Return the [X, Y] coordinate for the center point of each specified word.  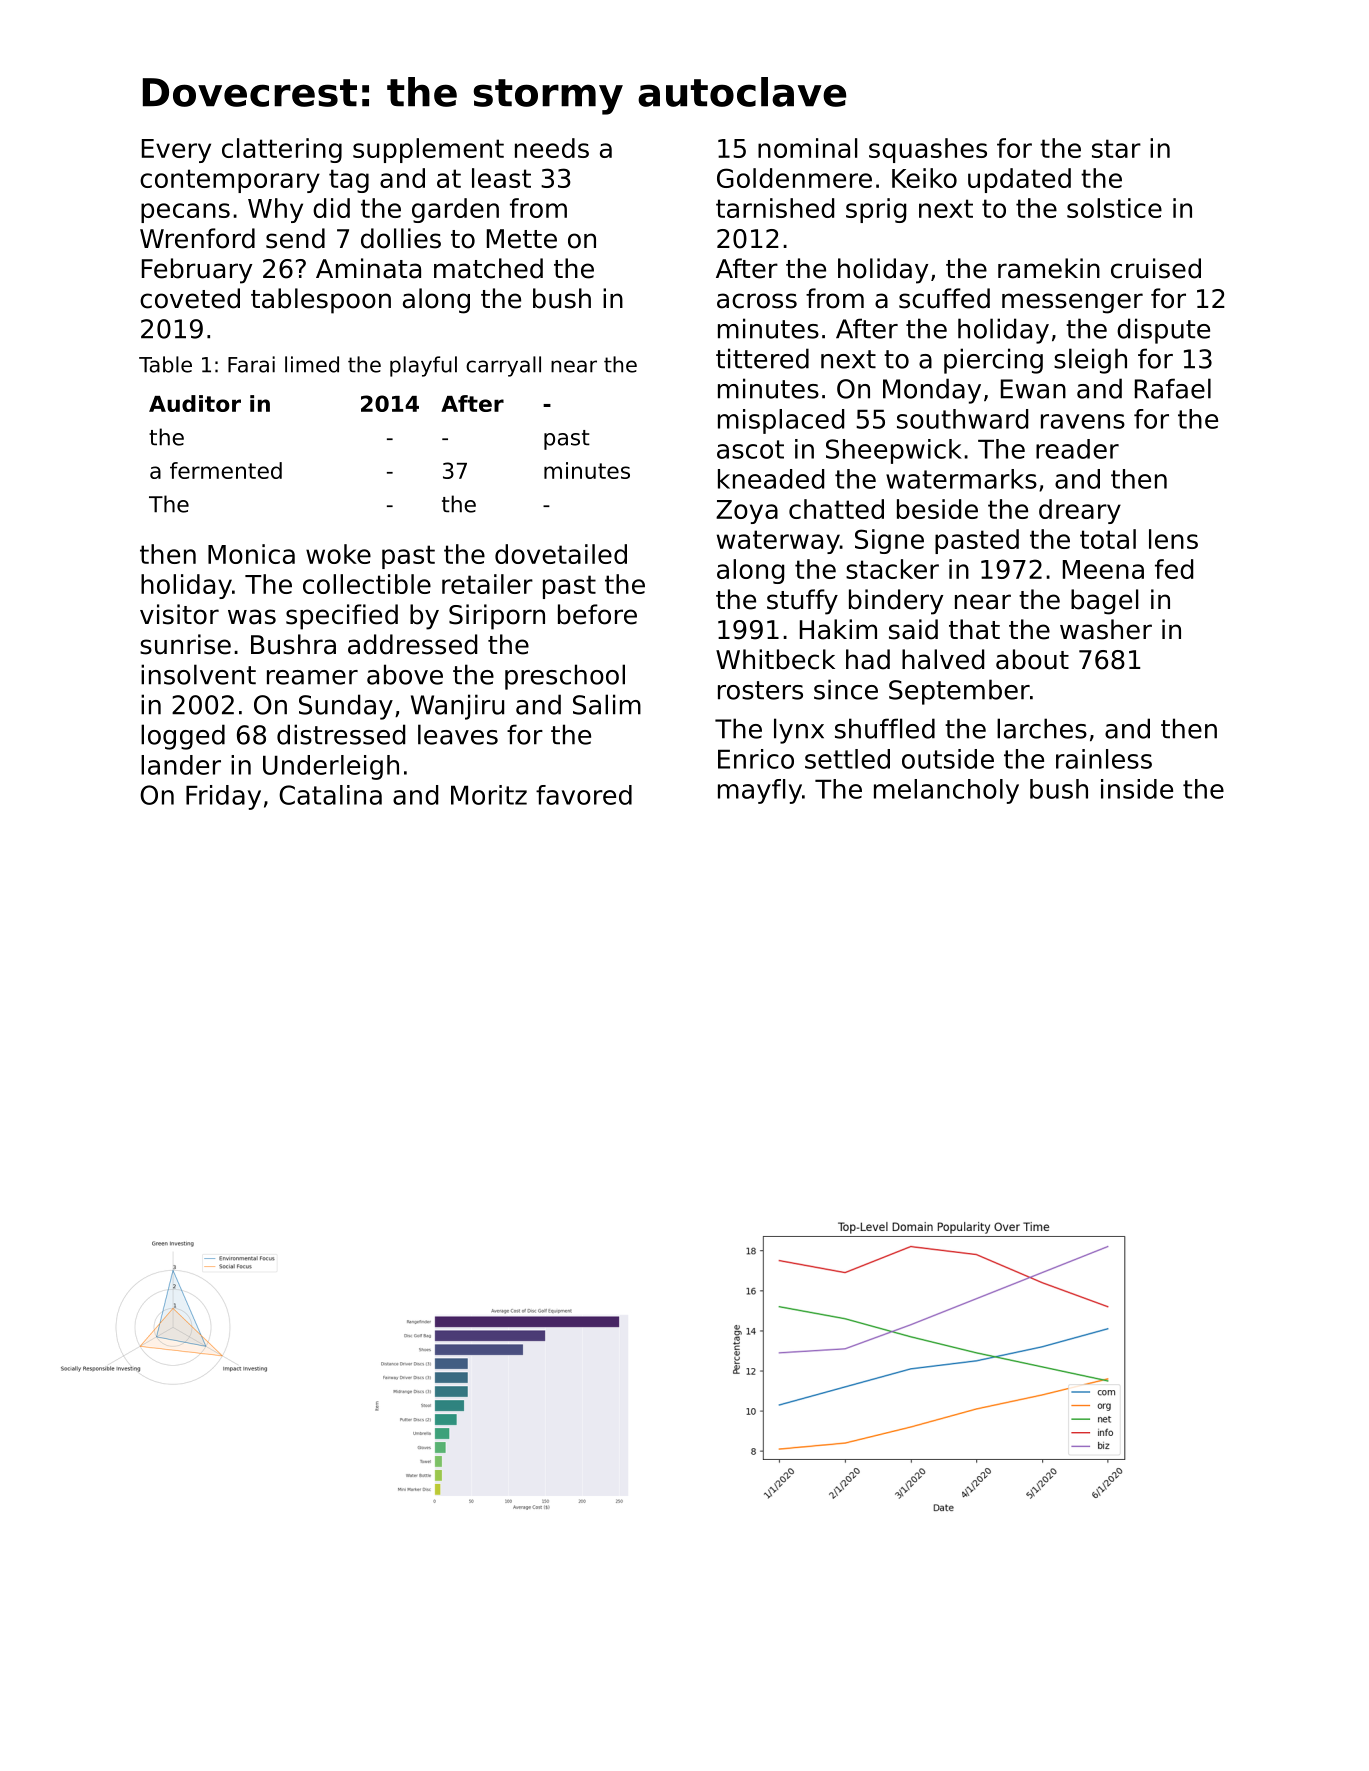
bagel [1104, 602]
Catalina [330, 795]
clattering [282, 150]
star [1116, 148]
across [757, 301]
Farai [251, 364]
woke [338, 554]
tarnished [775, 208]
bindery [896, 602]
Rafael [1173, 388]
